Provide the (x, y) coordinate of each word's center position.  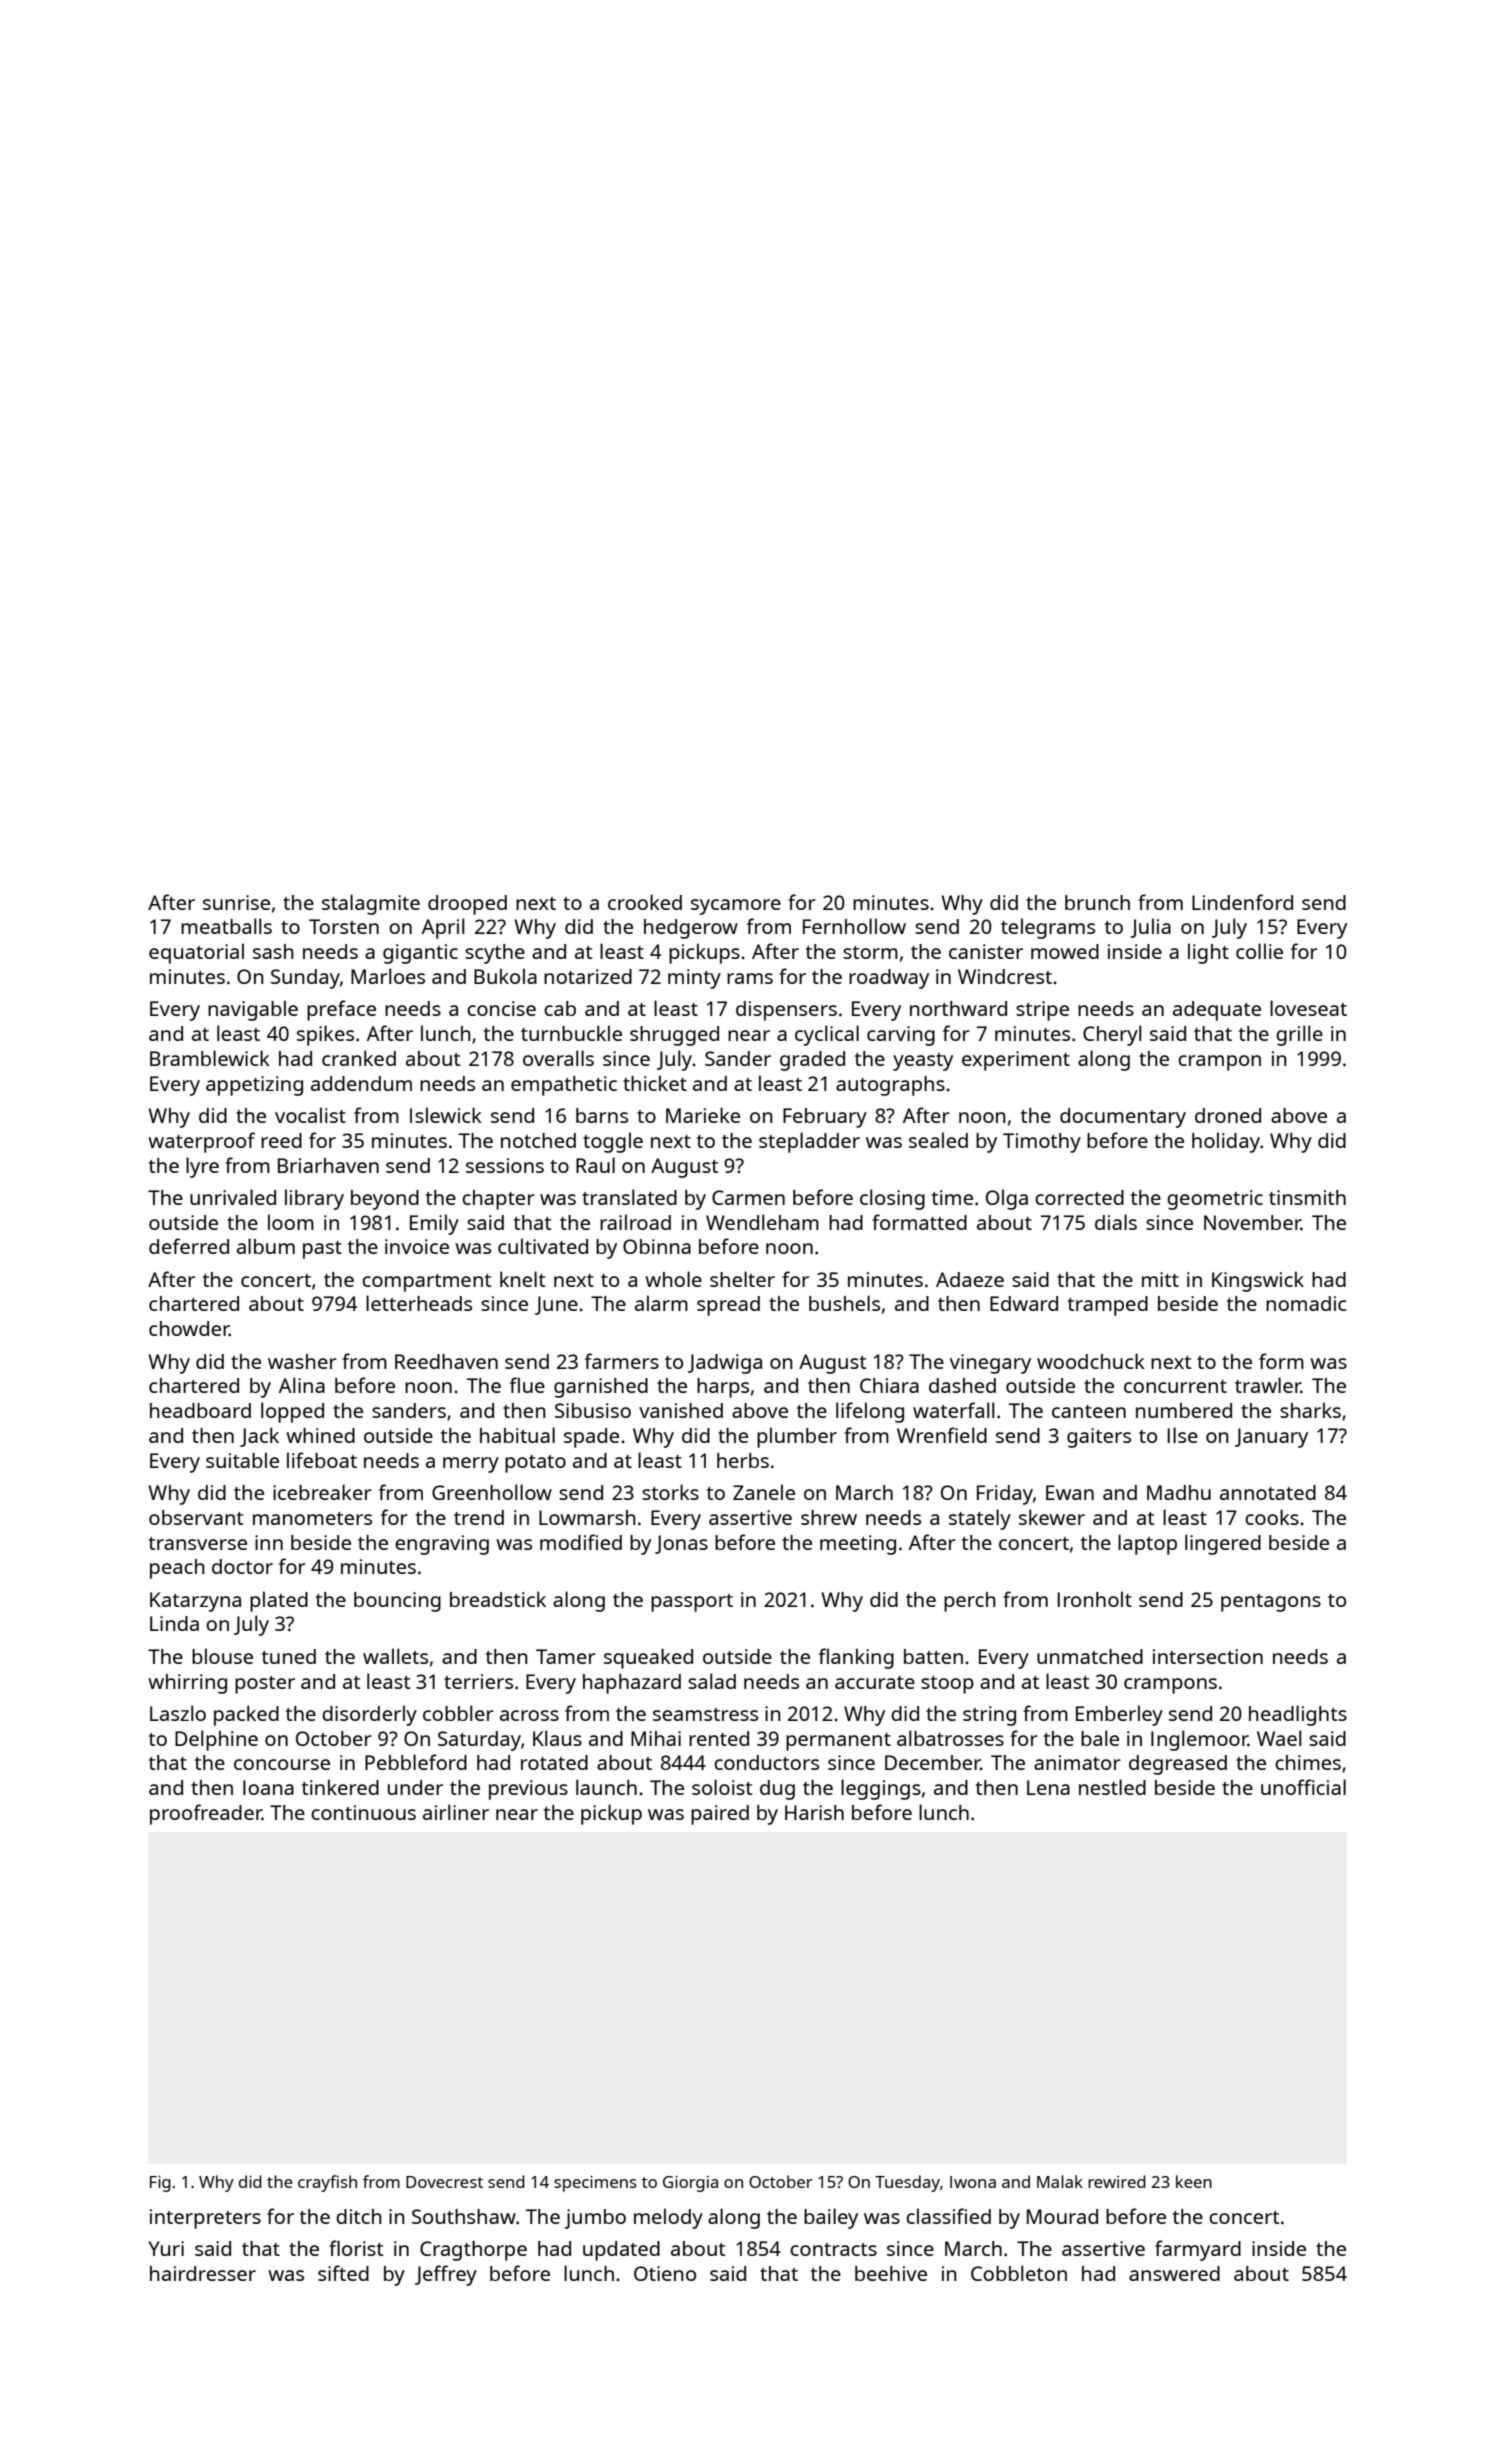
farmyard (1198, 2250)
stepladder (809, 1142)
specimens (595, 2184)
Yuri (166, 2248)
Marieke (703, 1115)
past (322, 1250)
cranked (359, 1058)
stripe (1042, 1011)
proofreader (206, 1814)
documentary (1123, 1118)
